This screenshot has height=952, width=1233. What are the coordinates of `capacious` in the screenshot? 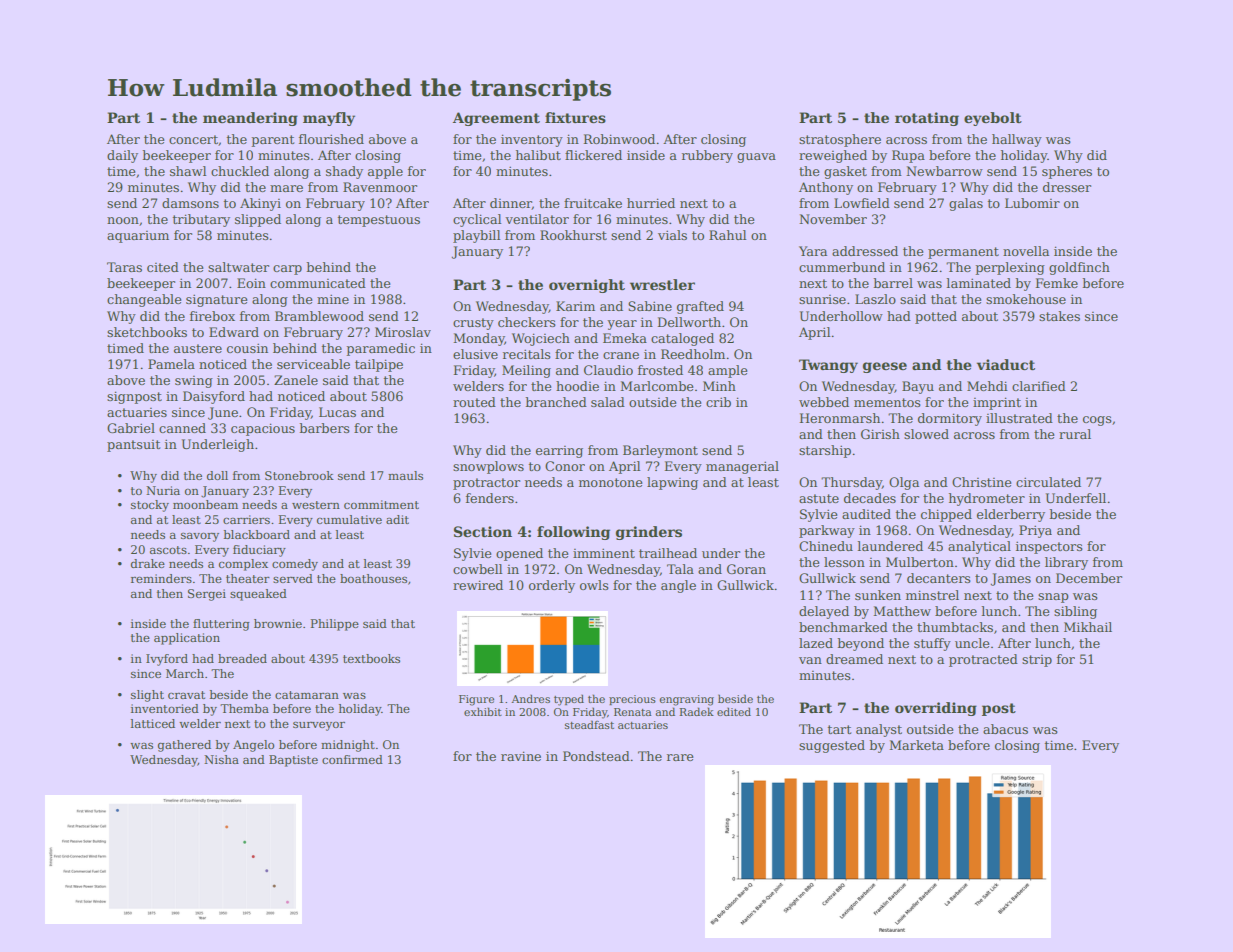 It's located at (263, 429).
